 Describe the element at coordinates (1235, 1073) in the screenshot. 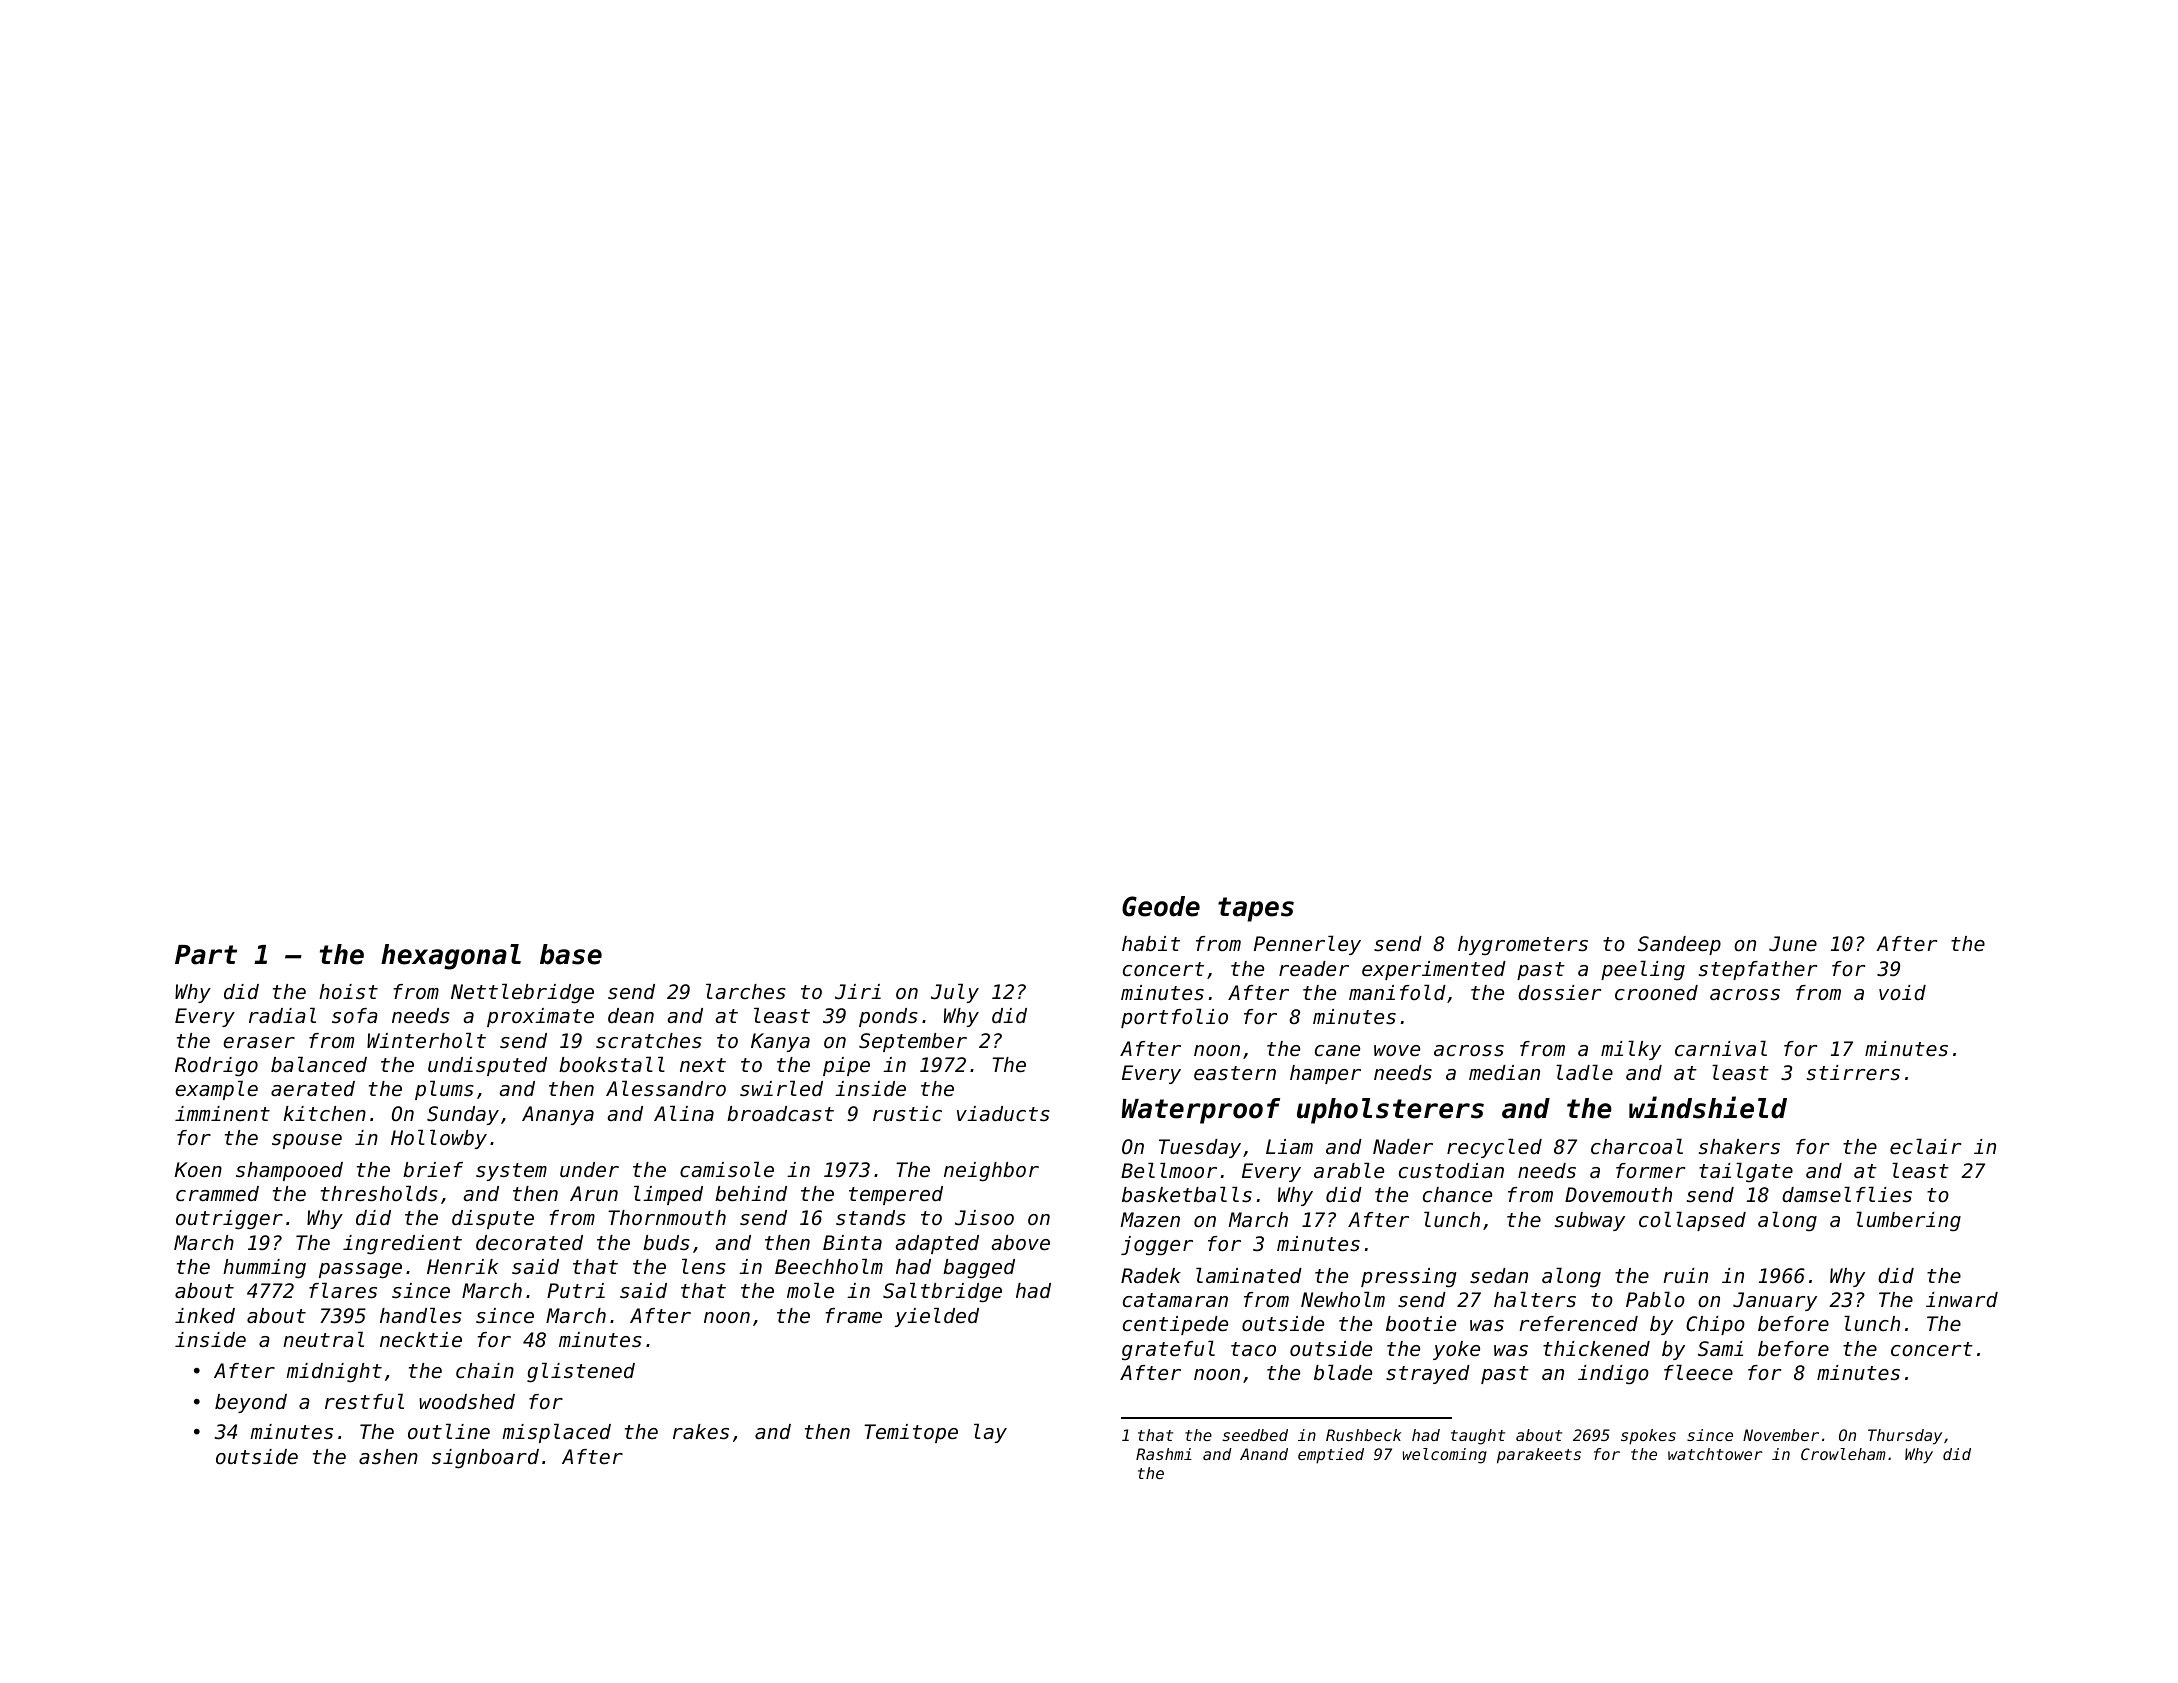

I see `eastern` at that location.
